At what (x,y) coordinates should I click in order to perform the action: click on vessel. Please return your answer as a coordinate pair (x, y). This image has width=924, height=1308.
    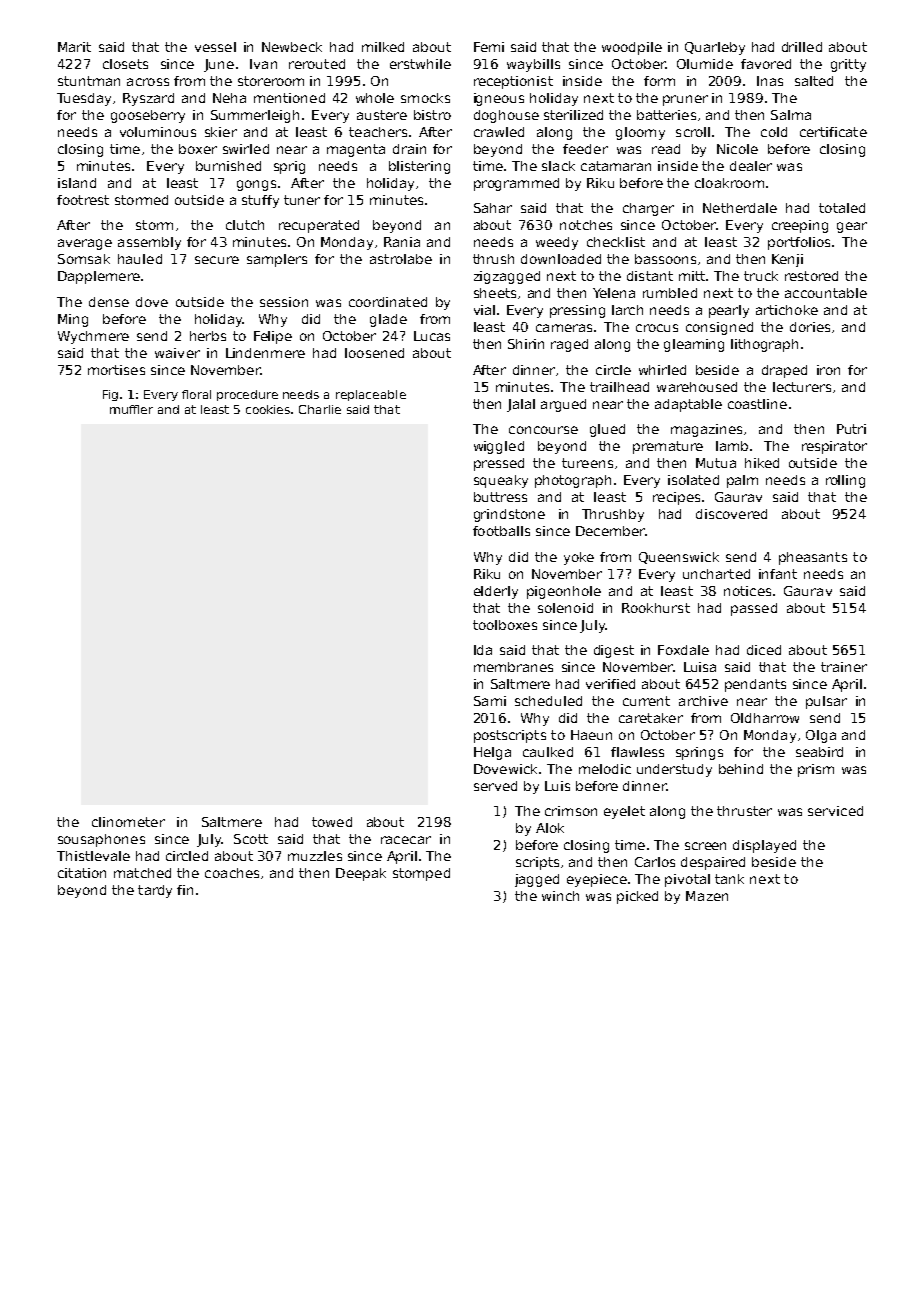
    Looking at the image, I should click on (215, 47).
